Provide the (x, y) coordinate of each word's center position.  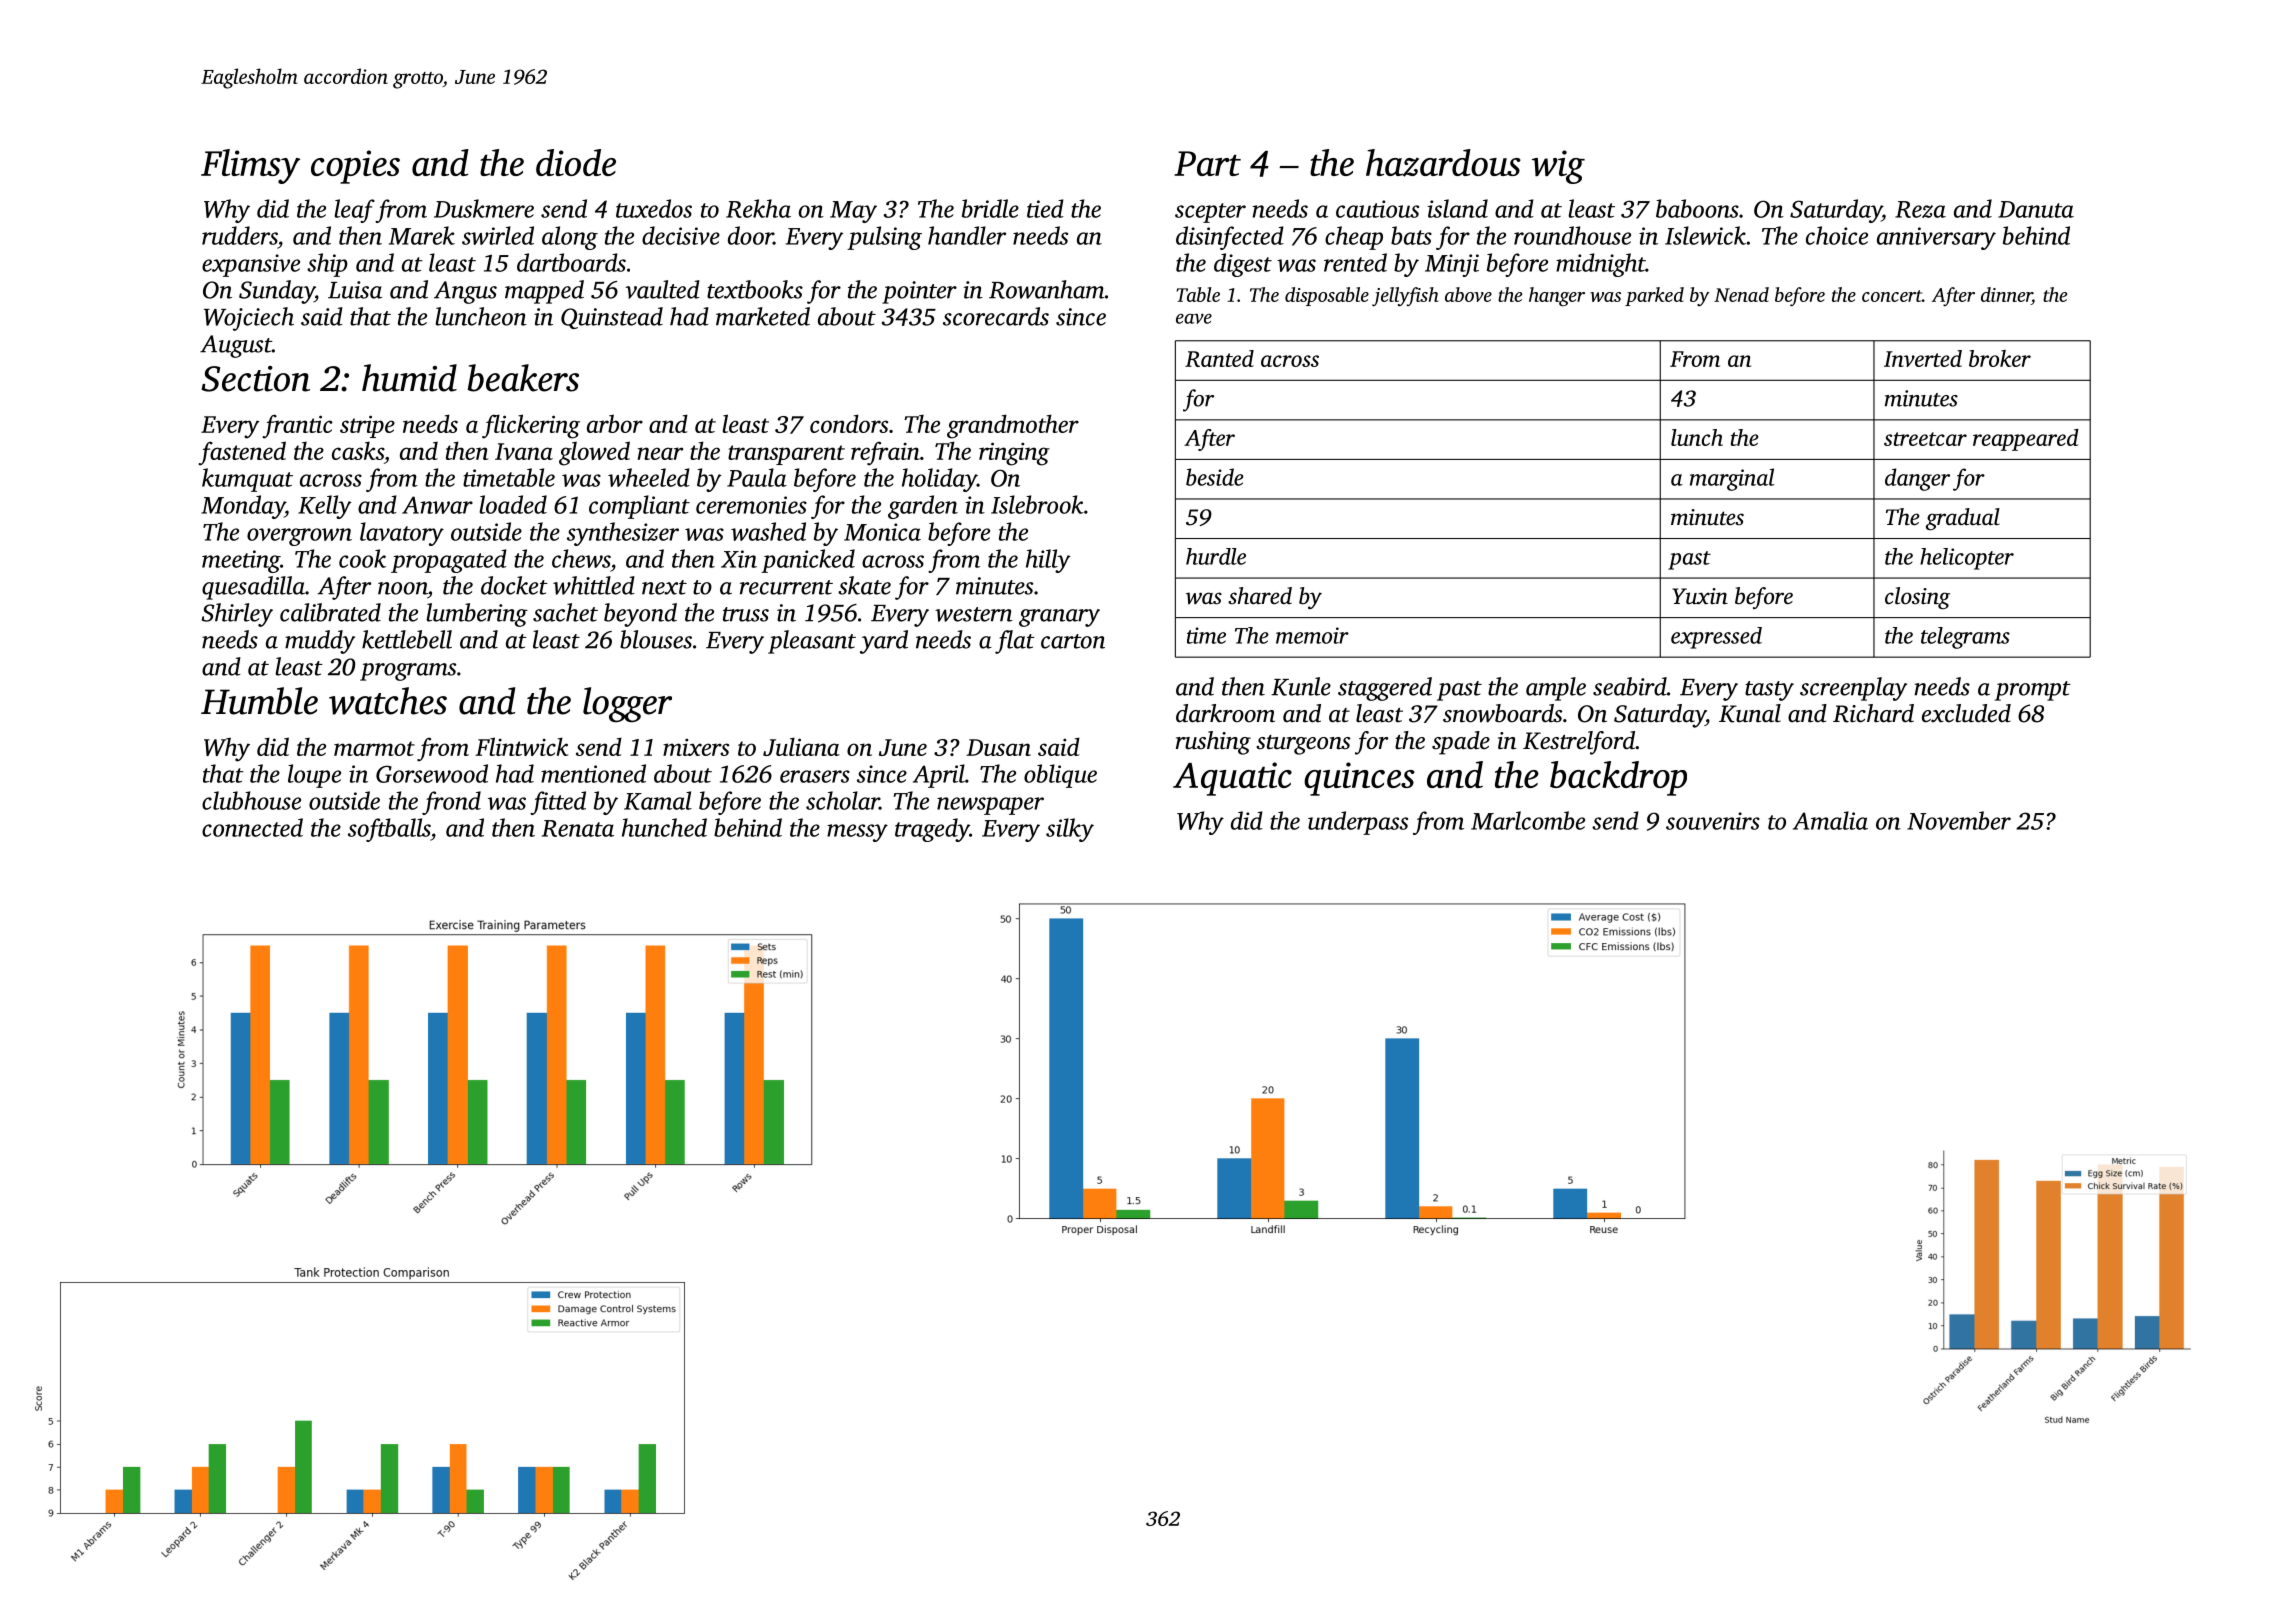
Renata (578, 828)
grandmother (1013, 426)
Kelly (324, 507)
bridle (990, 208)
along (570, 238)
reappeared (2026, 440)
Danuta (2036, 209)
